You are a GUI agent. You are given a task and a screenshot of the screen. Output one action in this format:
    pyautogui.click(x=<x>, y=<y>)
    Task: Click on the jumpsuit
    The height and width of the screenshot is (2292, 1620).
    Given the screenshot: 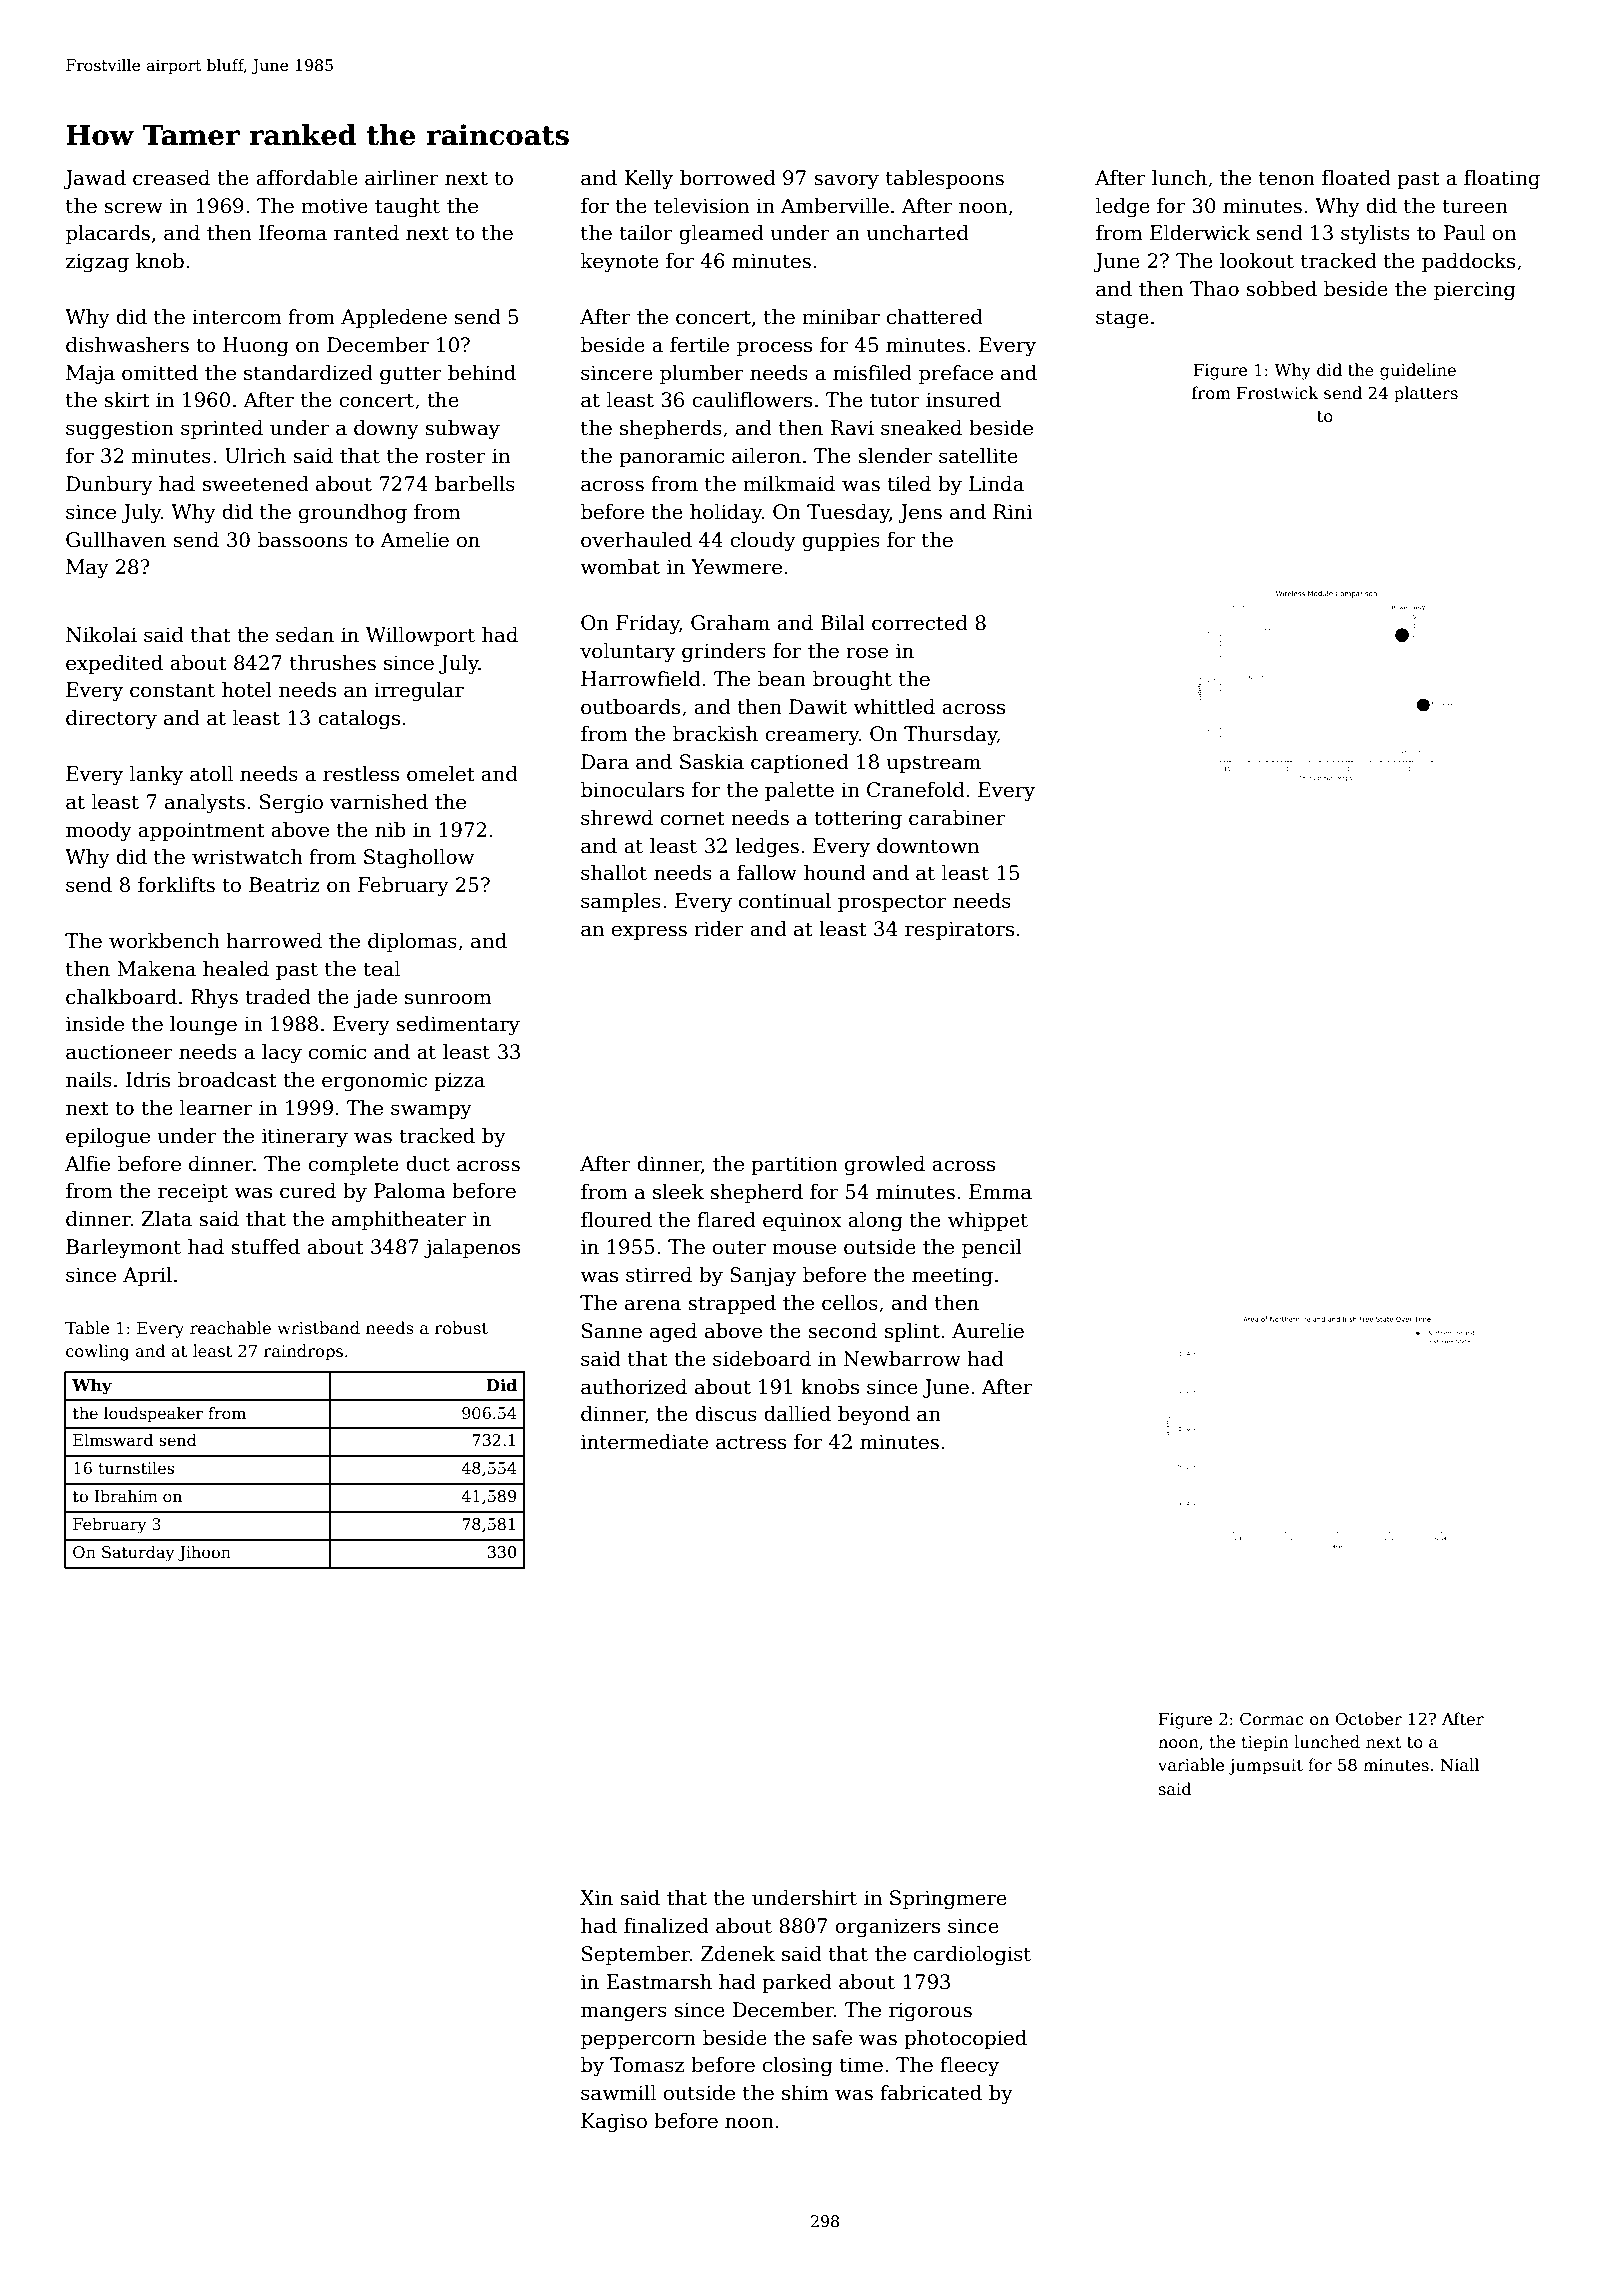 What is the action you would take?
    pyautogui.click(x=1265, y=1767)
